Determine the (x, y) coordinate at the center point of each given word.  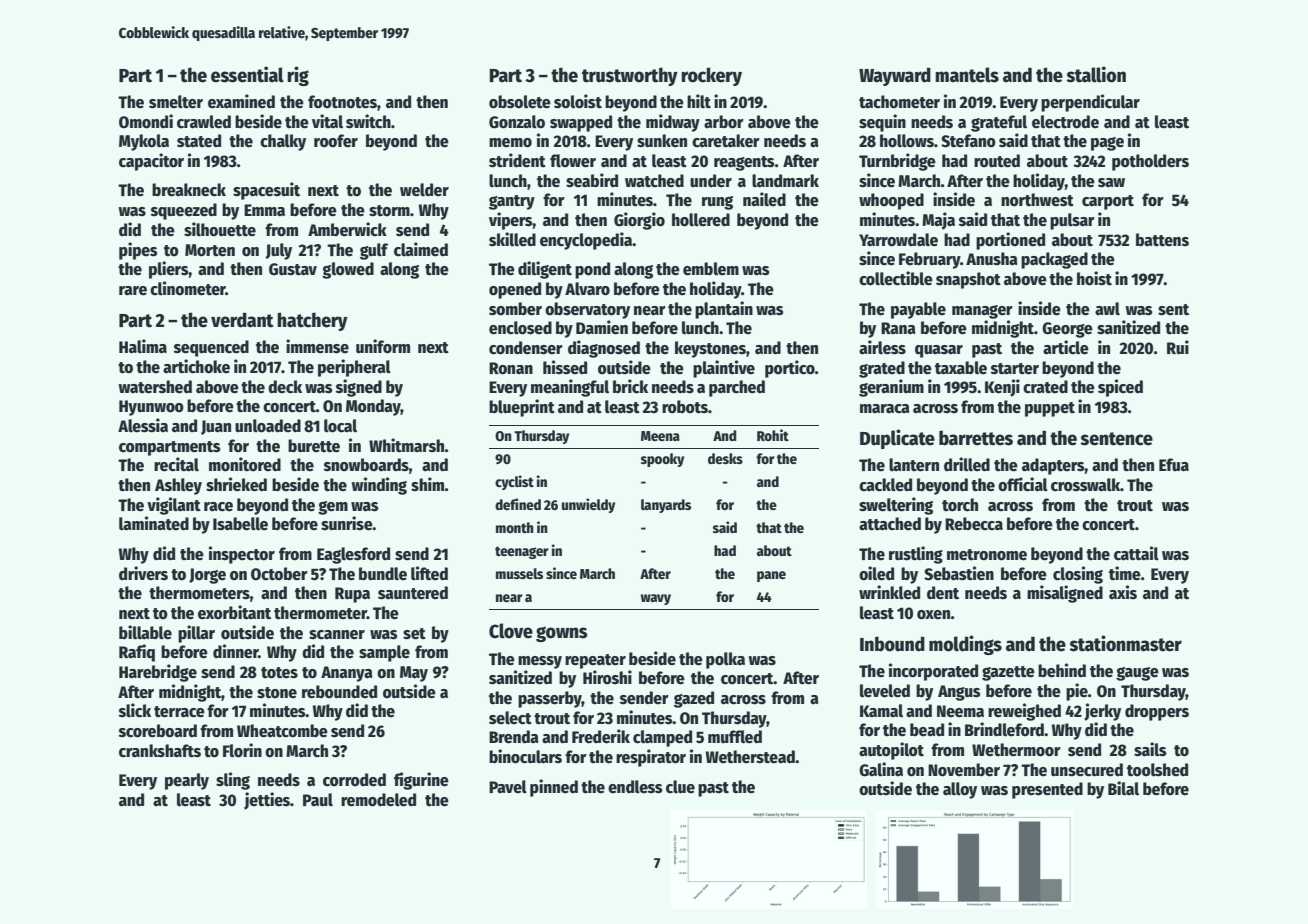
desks (725, 458)
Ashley (178, 486)
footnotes (342, 102)
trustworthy (630, 76)
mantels (967, 75)
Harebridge (158, 673)
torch (960, 505)
